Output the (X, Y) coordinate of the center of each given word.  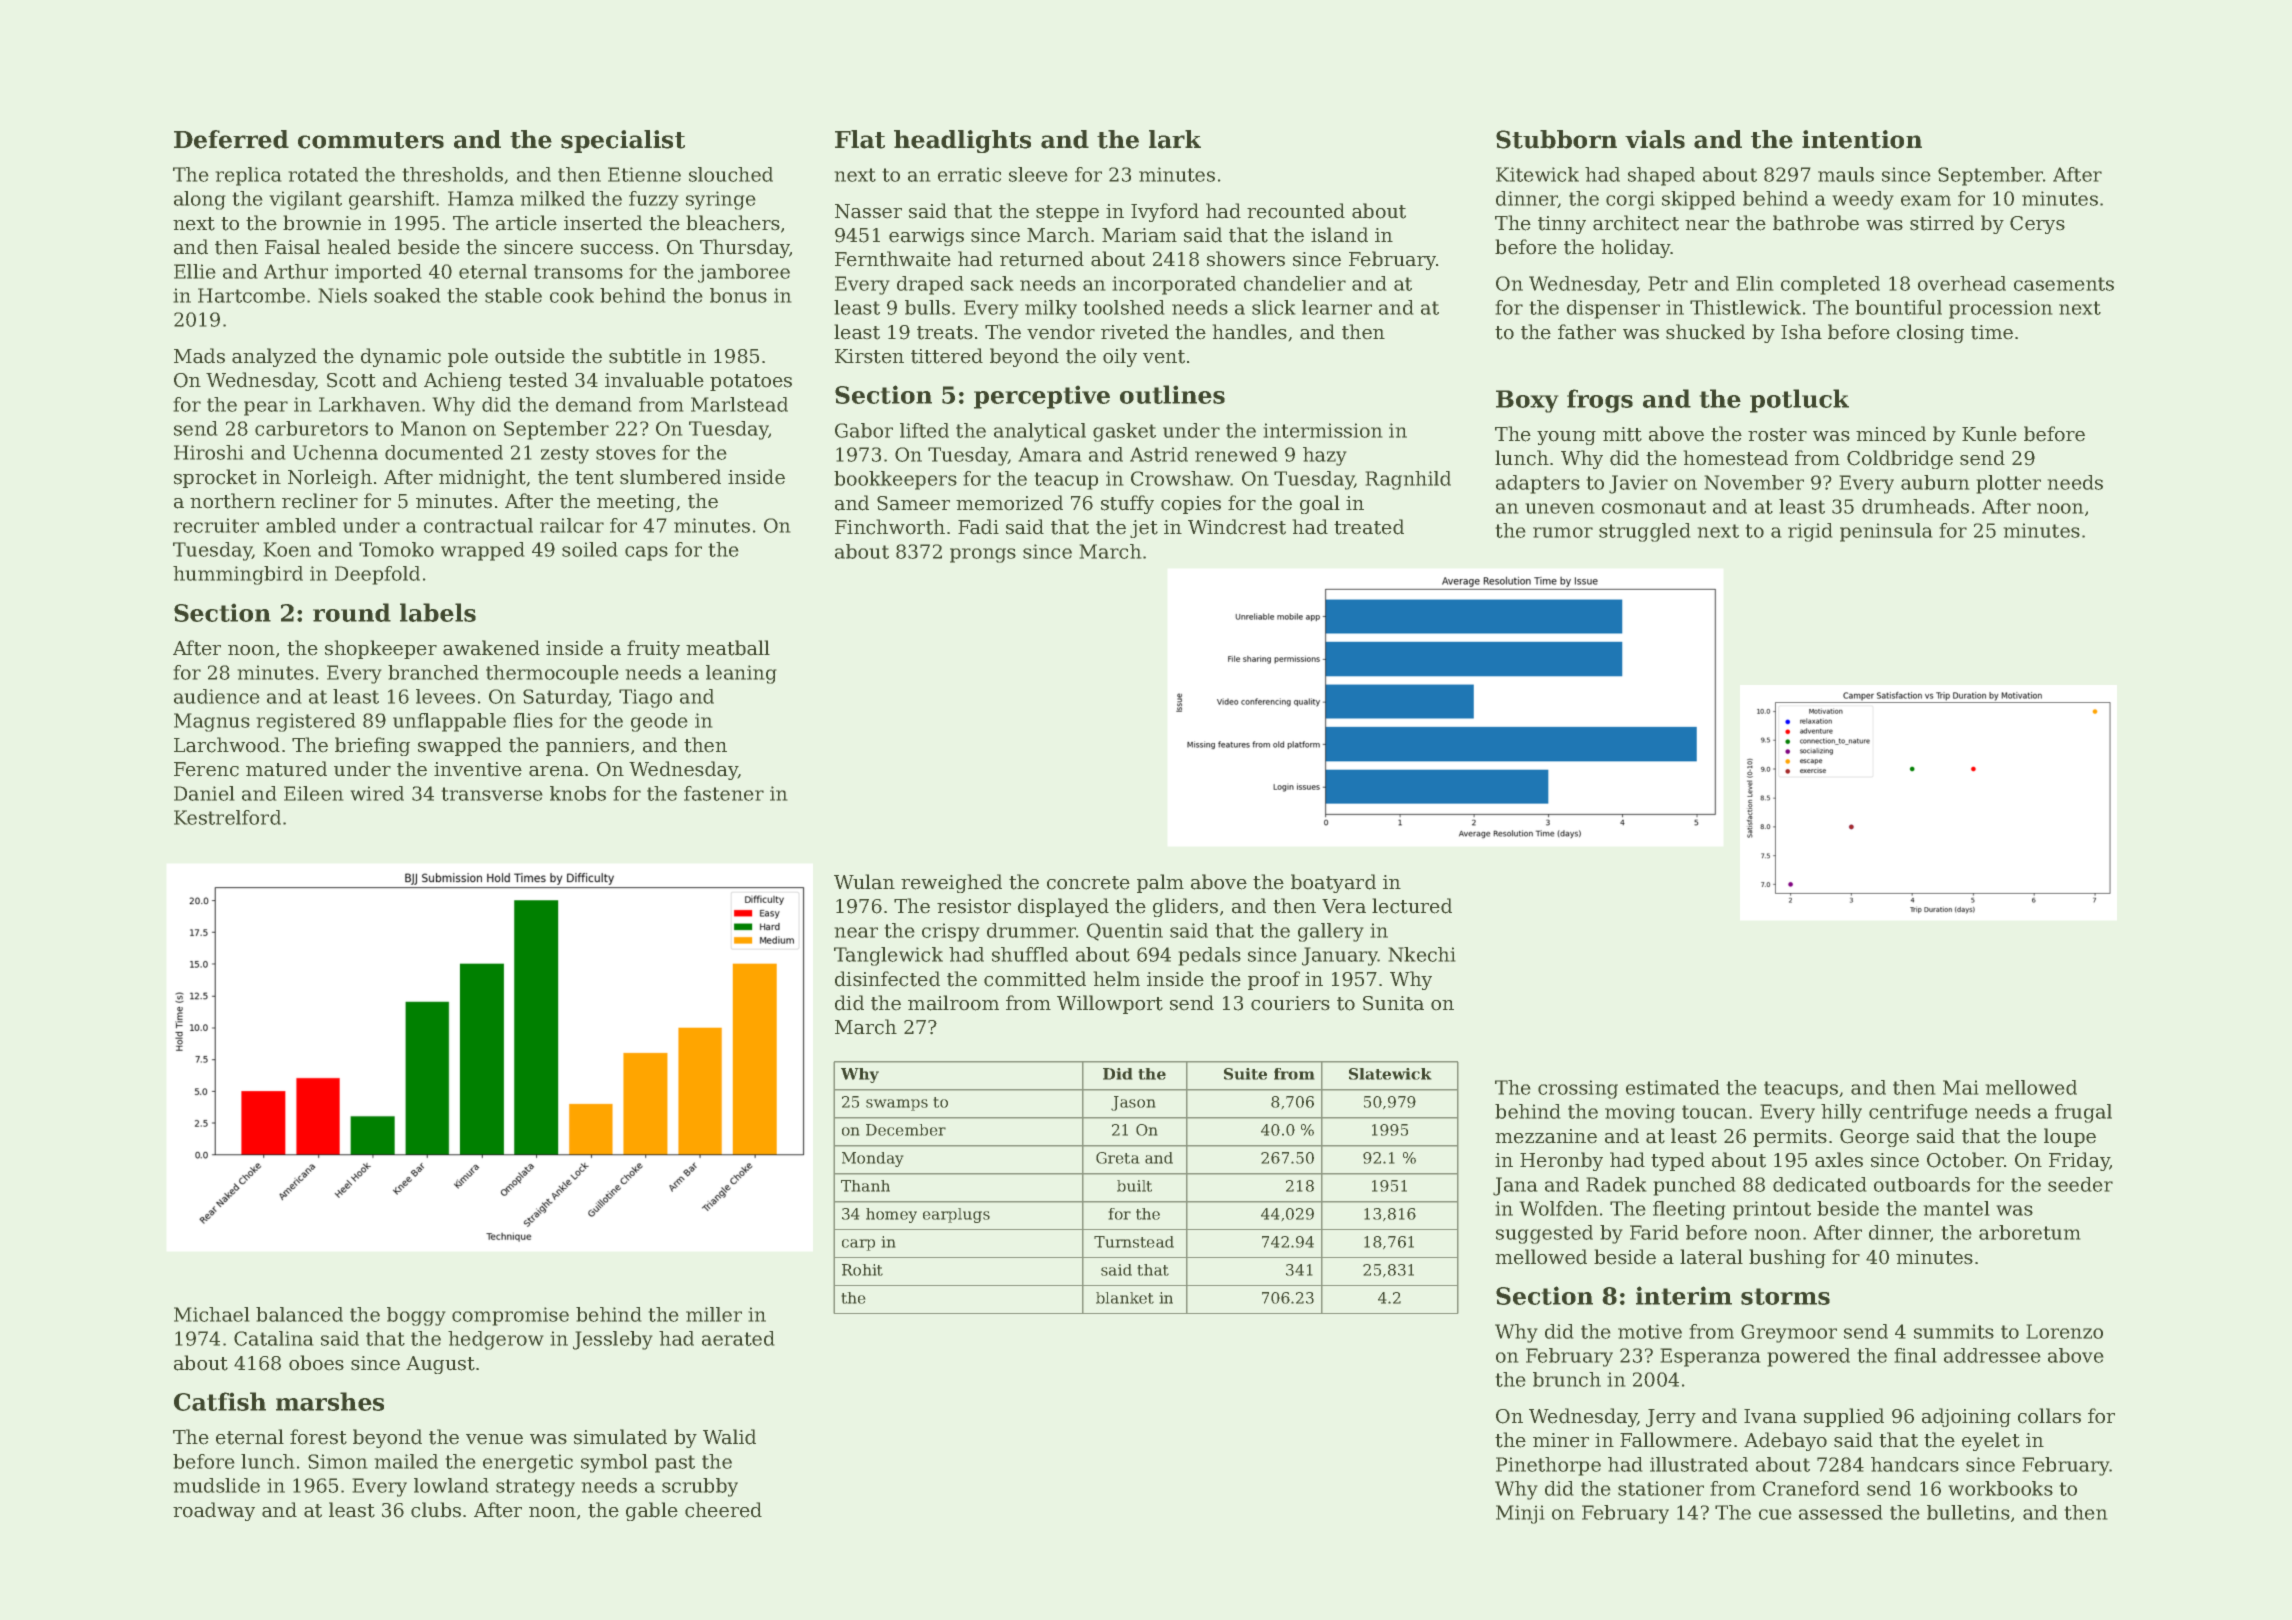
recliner (320, 501)
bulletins (1968, 1512)
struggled (1645, 532)
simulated (620, 1437)
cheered (723, 1510)
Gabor (864, 430)
